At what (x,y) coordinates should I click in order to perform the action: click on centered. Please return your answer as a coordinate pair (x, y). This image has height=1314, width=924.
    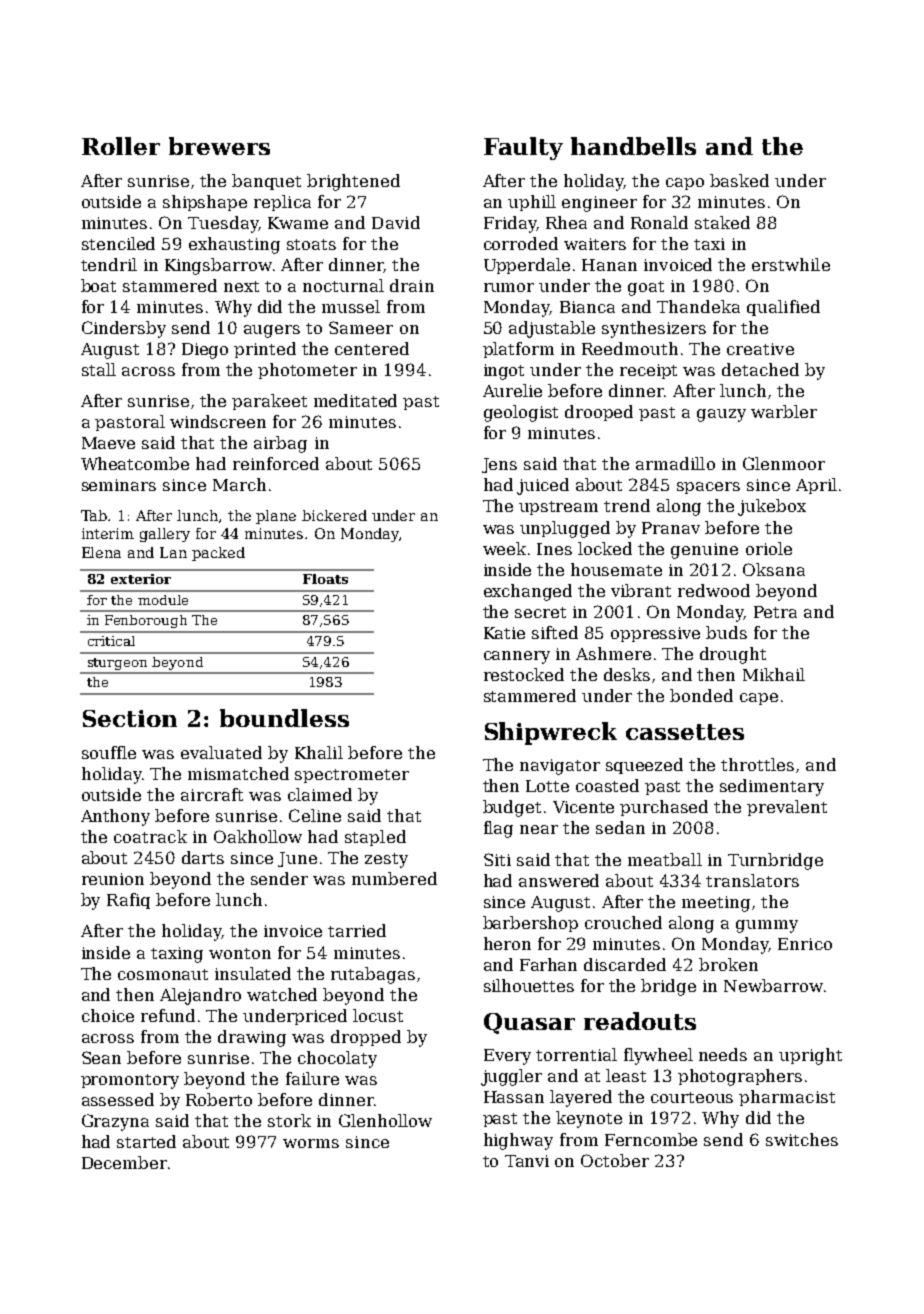
    Looking at the image, I should click on (372, 348).
